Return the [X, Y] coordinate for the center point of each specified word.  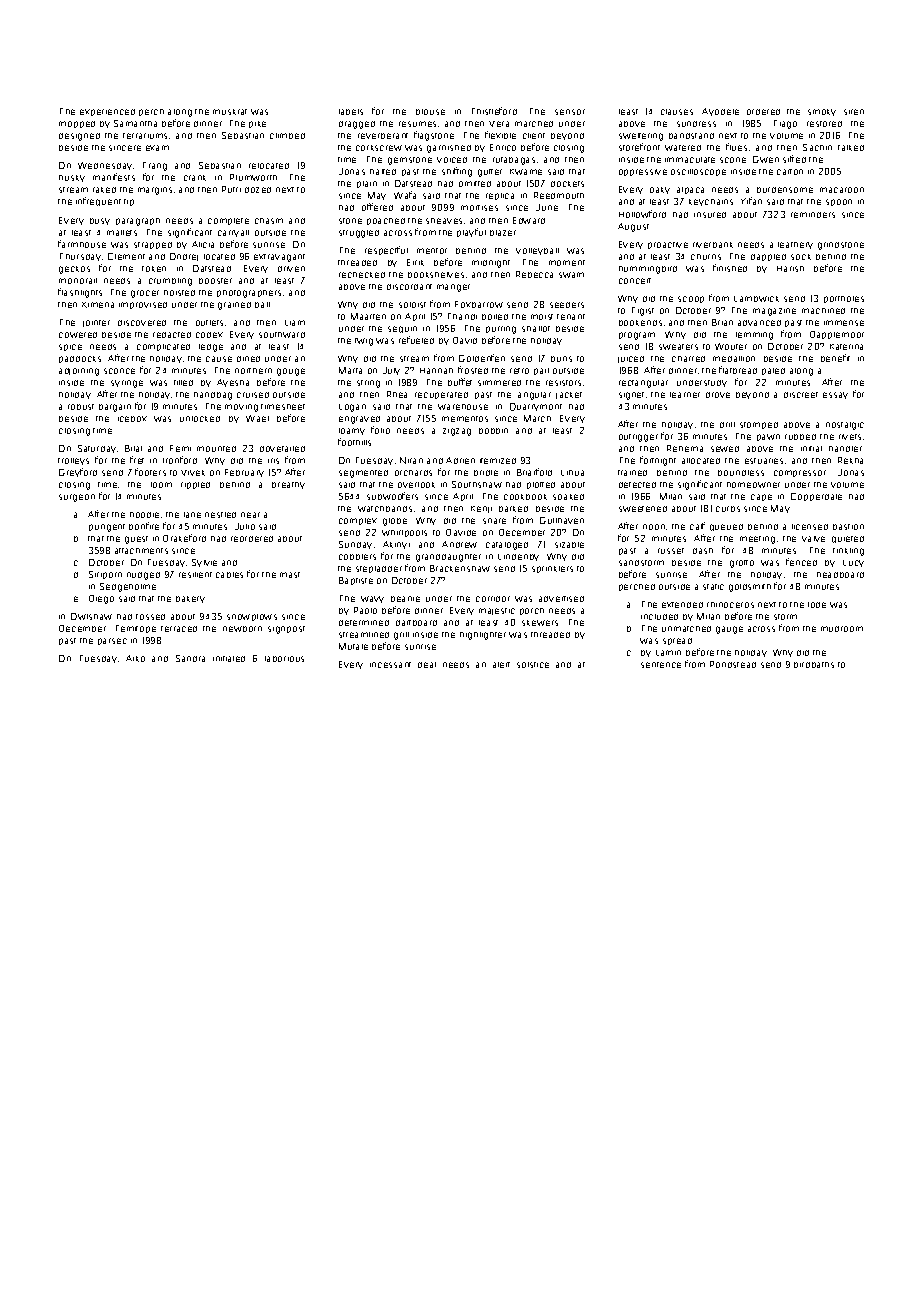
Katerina [846, 347]
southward [282, 335]
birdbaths [814, 665]
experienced [107, 112]
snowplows [252, 617]
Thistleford [494, 111]
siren [854, 112]
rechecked [362, 275]
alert [501, 665]
